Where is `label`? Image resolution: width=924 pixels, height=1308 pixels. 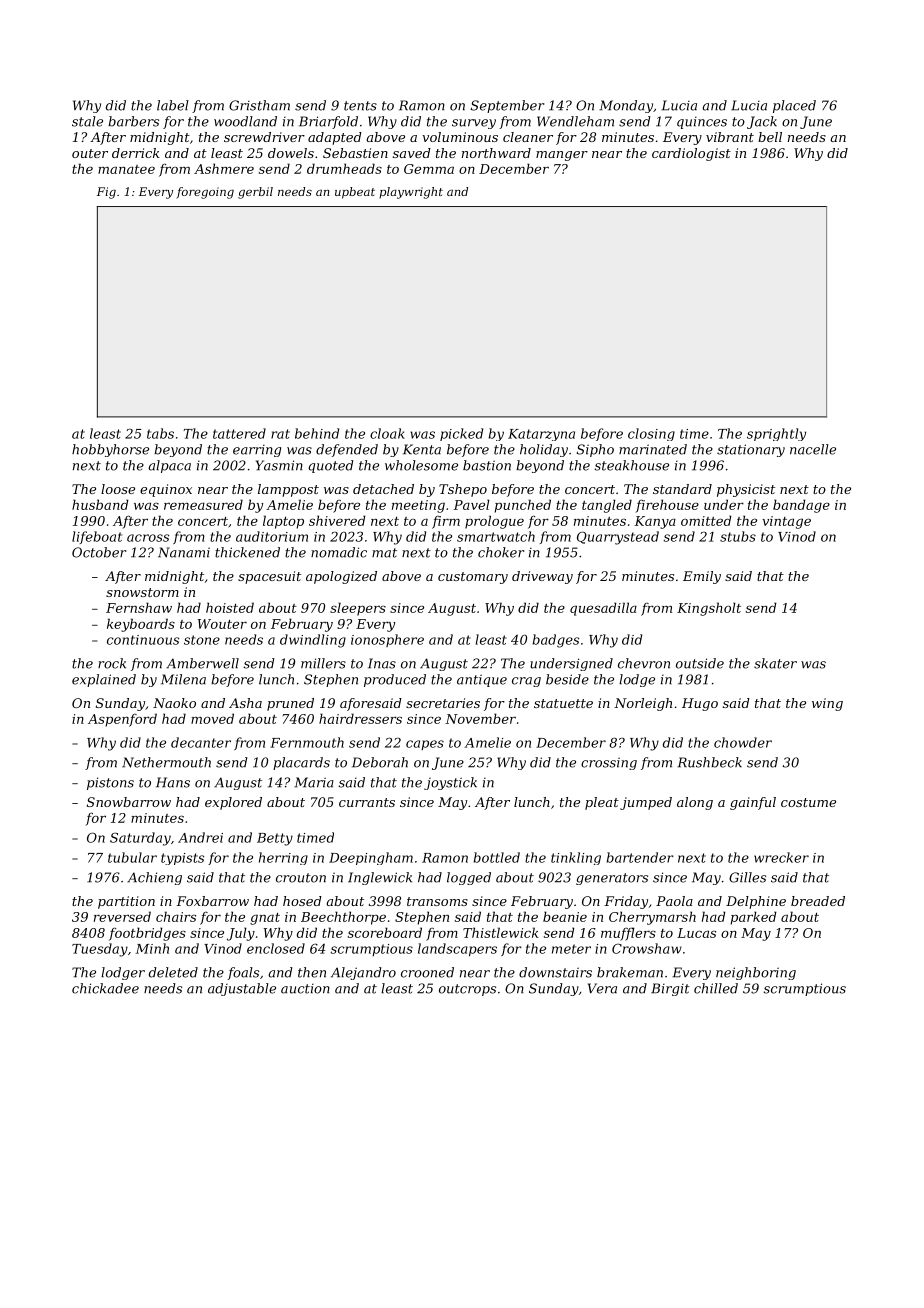 label is located at coordinates (173, 105).
